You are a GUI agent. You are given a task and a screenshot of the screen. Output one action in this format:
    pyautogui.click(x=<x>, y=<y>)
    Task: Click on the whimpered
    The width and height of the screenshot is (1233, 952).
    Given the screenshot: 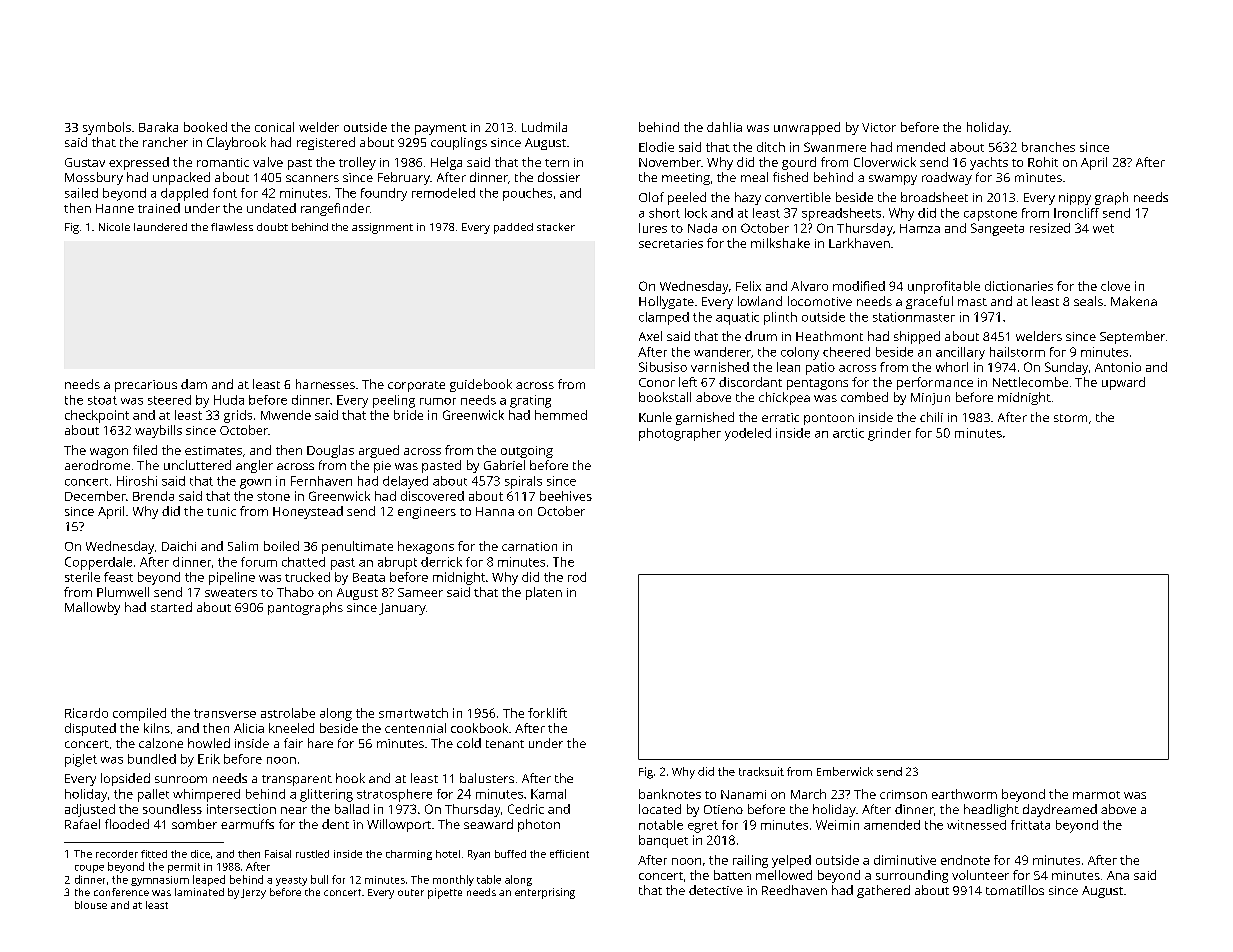 What is the action you would take?
    pyautogui.click(x=206, y=795)
